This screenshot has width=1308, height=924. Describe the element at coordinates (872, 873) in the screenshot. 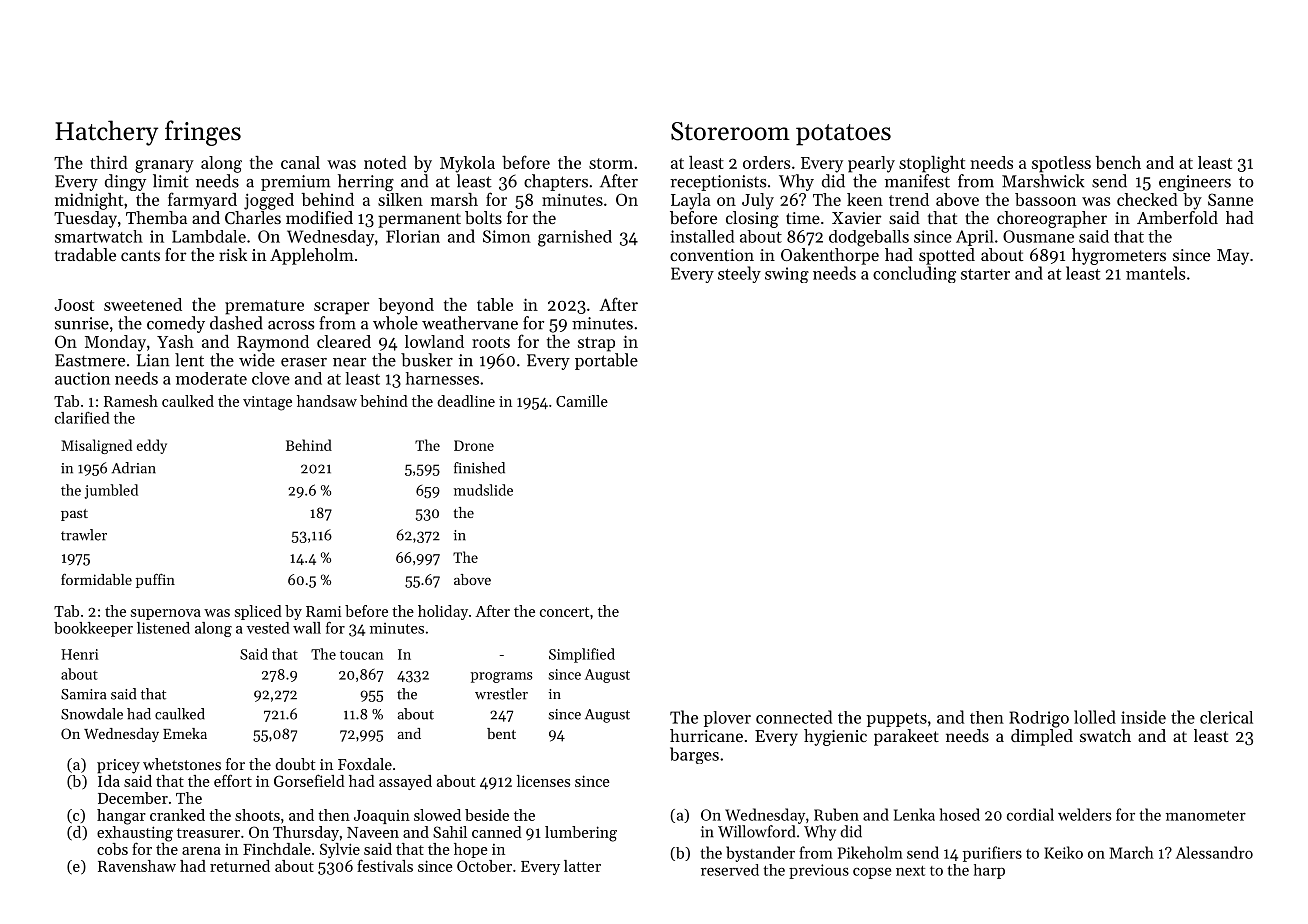

I see `copse` at that location.
